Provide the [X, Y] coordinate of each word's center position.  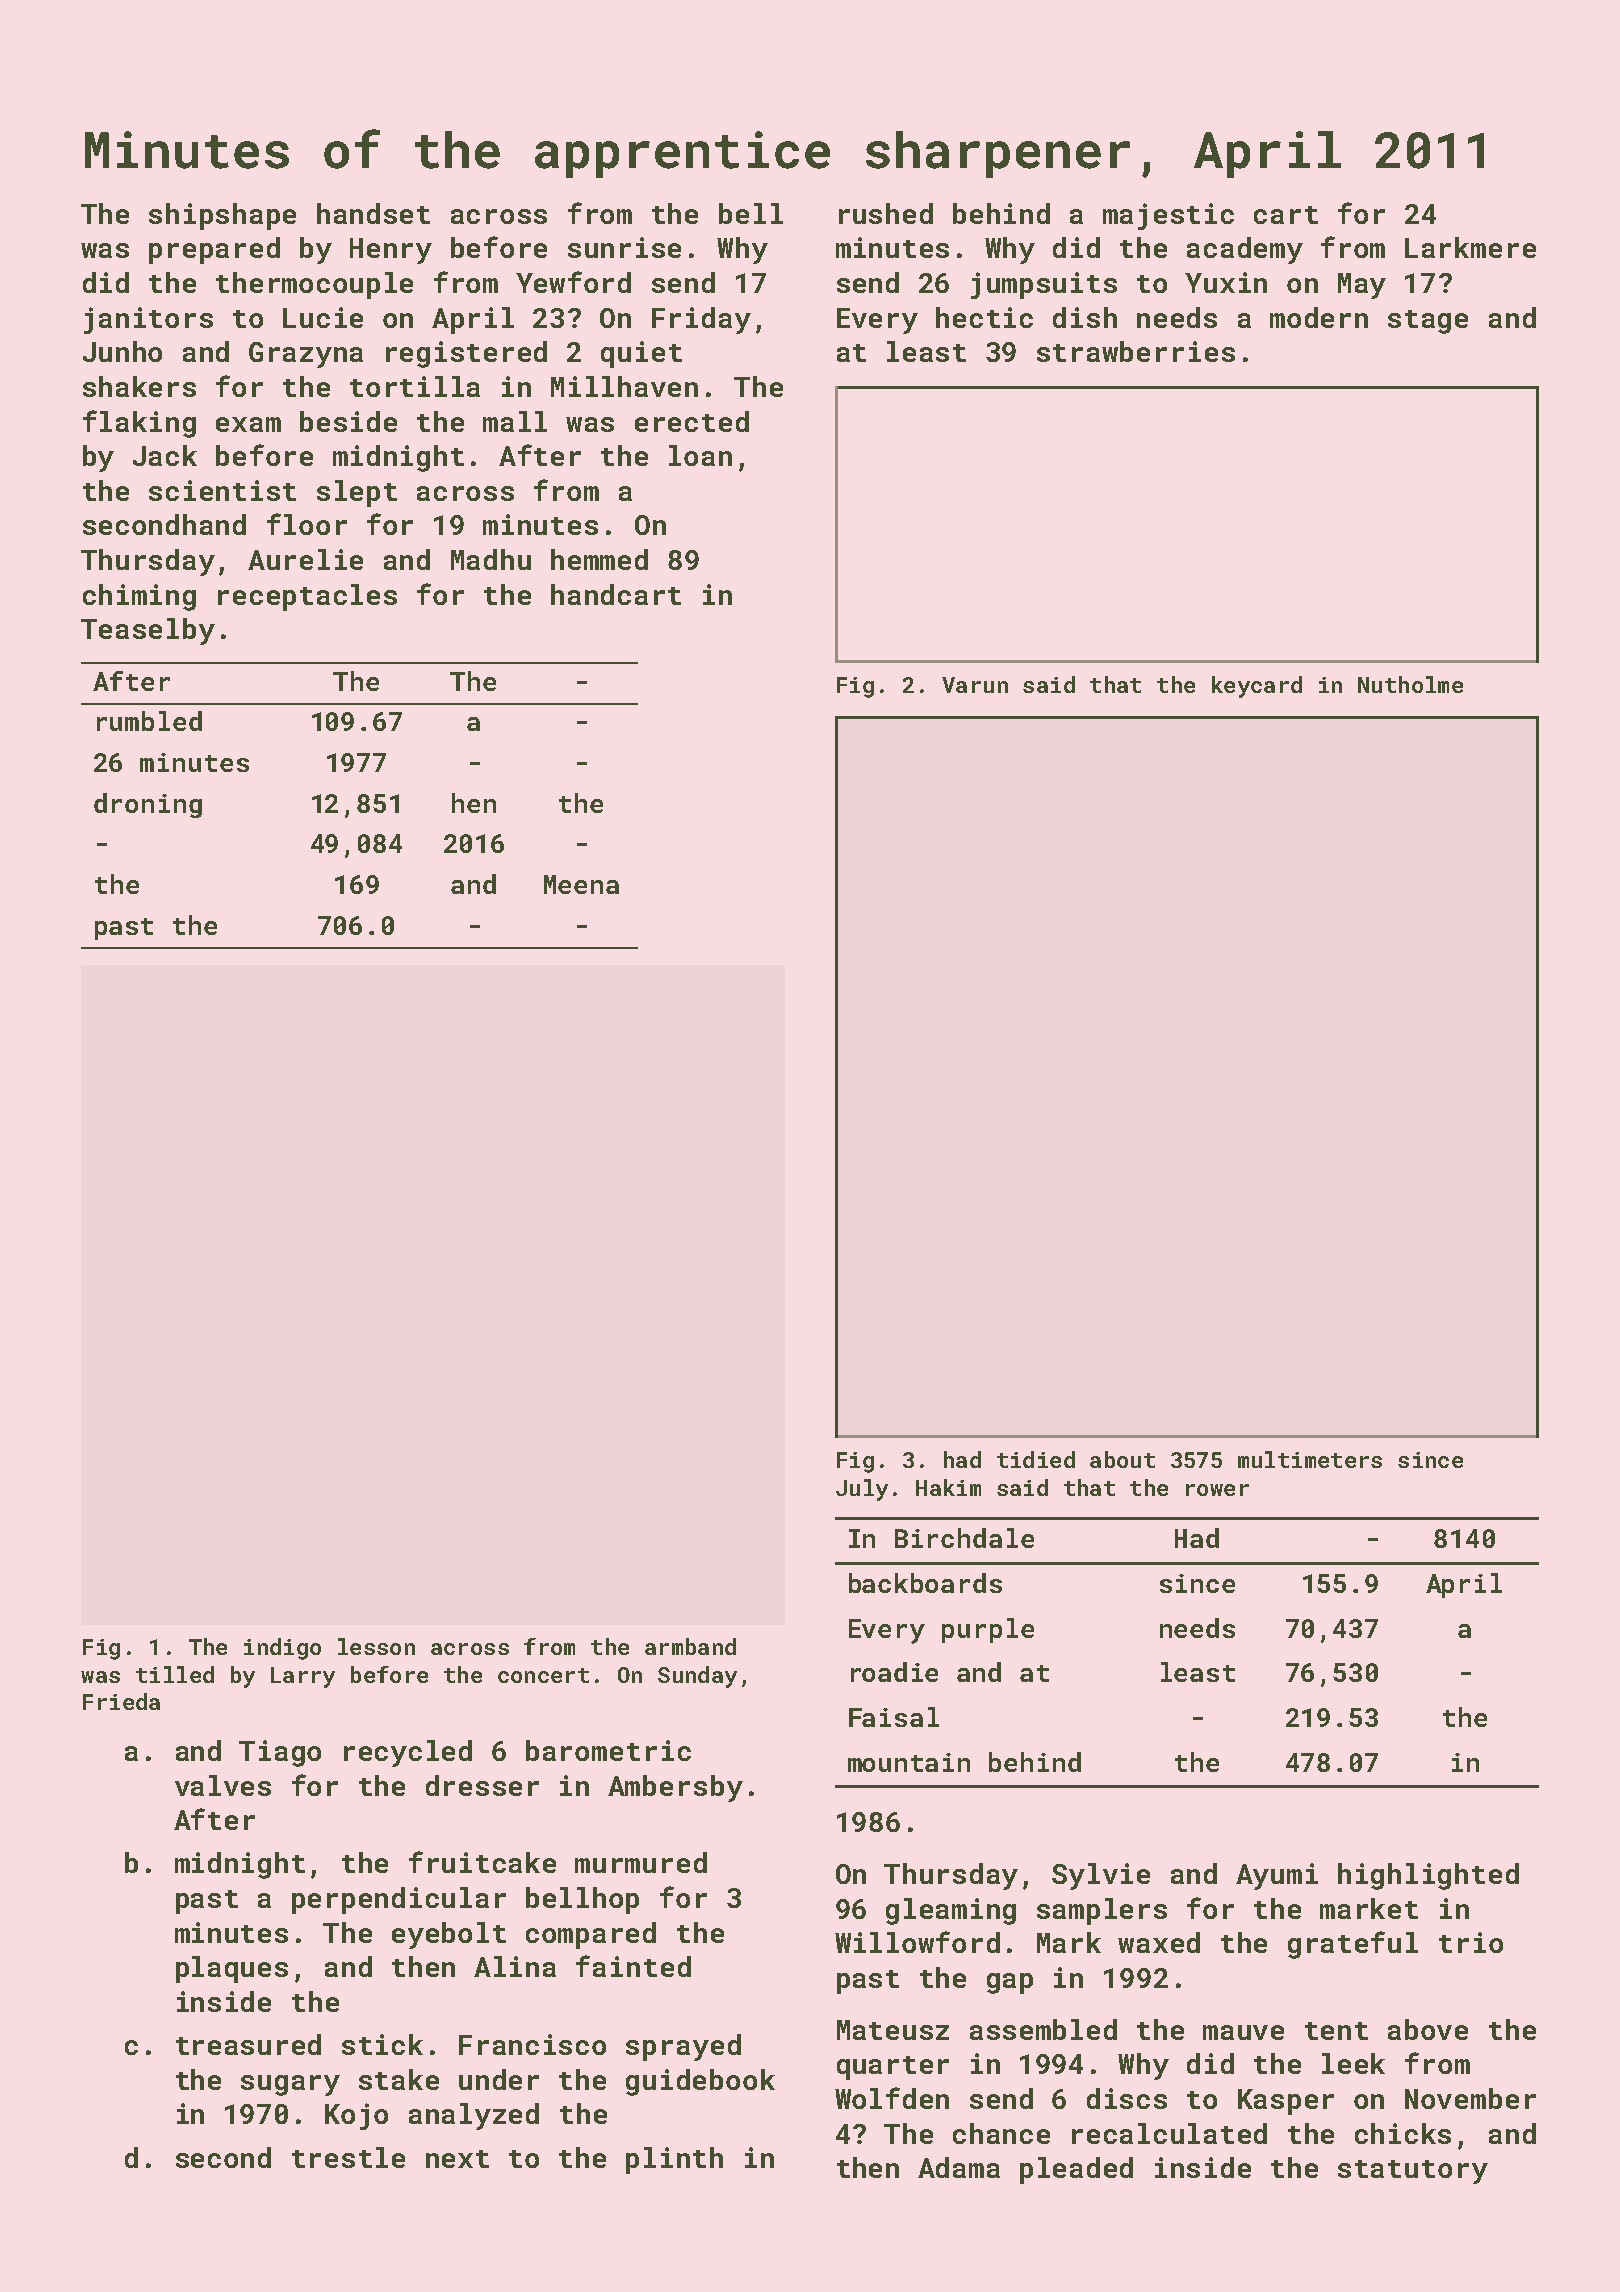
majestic [1168, 216]
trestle [348, 2157]
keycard [1257, 687]
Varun [975, 685]
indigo [282, 1649]
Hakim [948, 1487]
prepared [214, 250]
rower [1217, 1490]
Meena [581, 884]
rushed [886, 213]
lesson [376, 1646]
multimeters [1310, 1459]
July [862, 1490]
